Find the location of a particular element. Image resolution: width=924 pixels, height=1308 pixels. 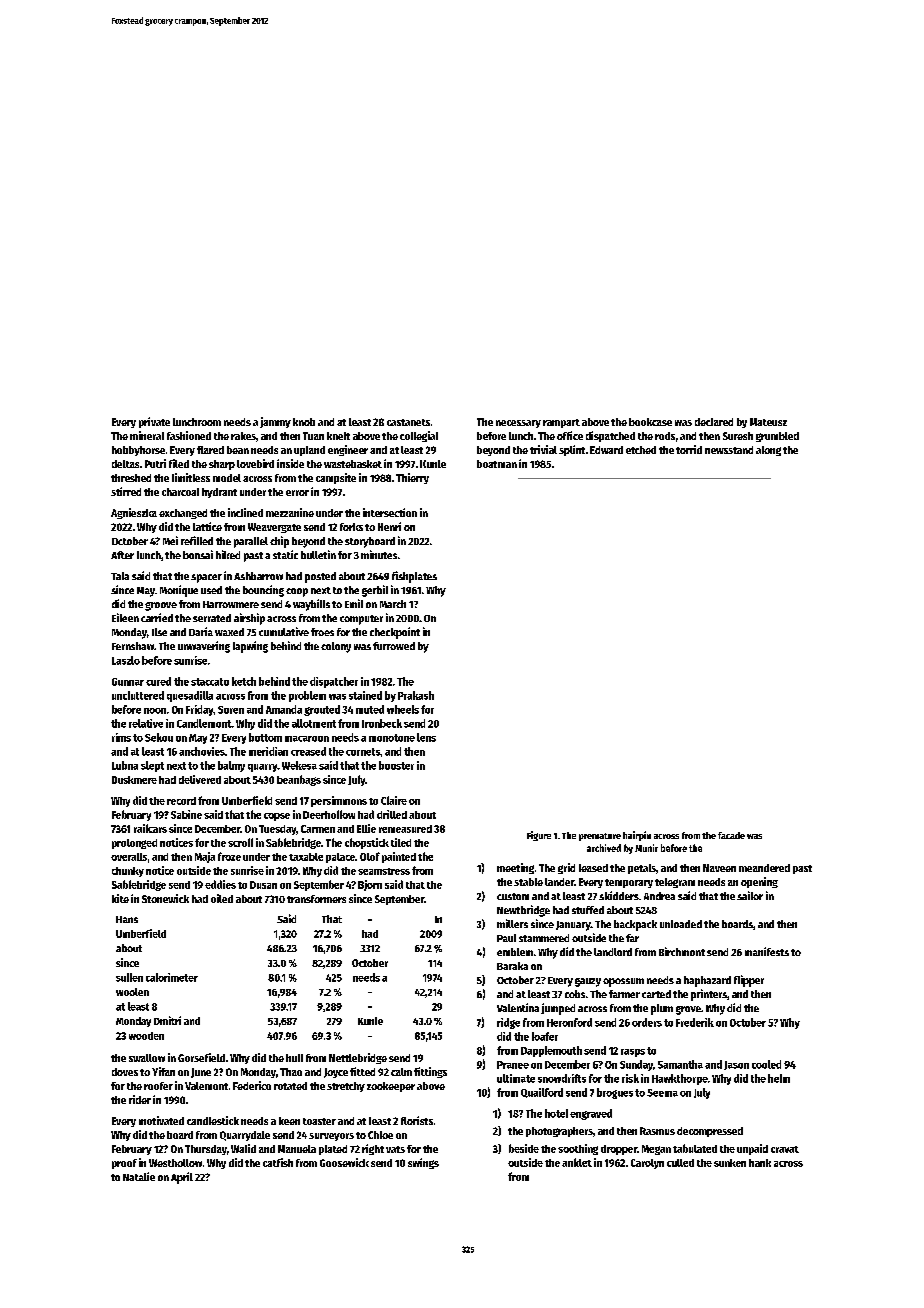

catfish is located at coordinates (278, 1162).
